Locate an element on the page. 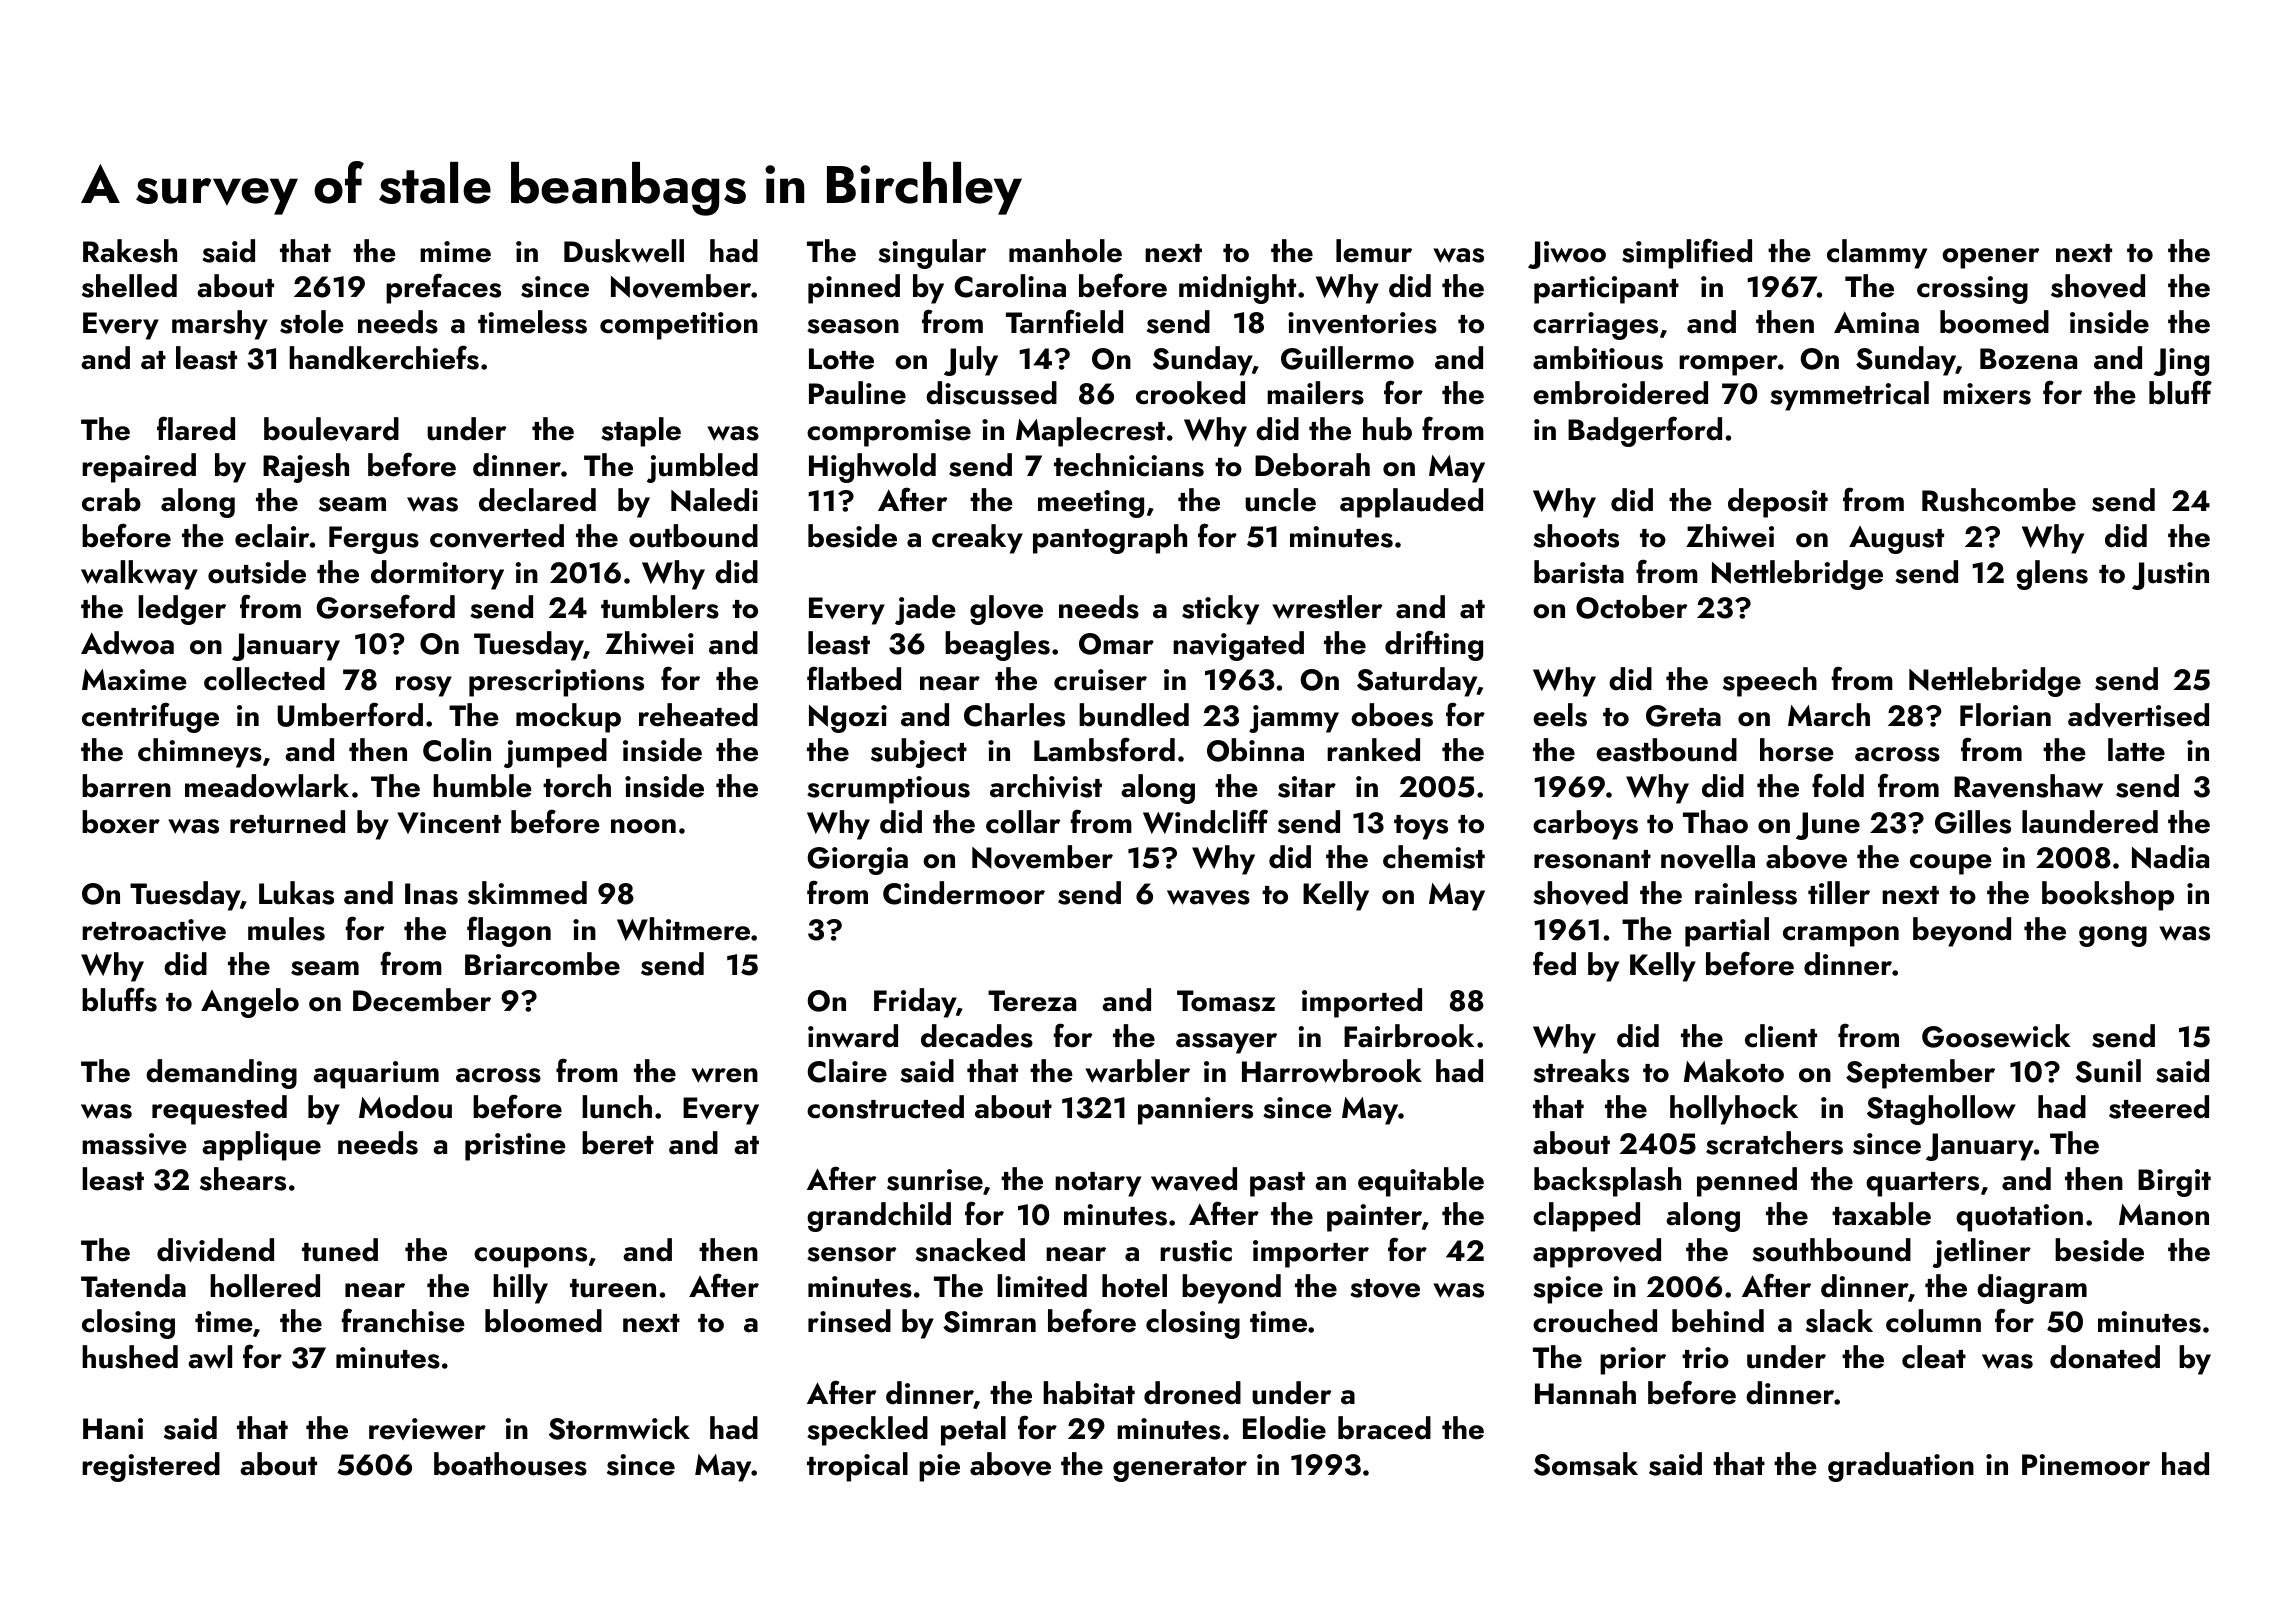 Image resolution: width=2292 pixels, height=1620 pixels. competition is located at coordinates (679, 326).
